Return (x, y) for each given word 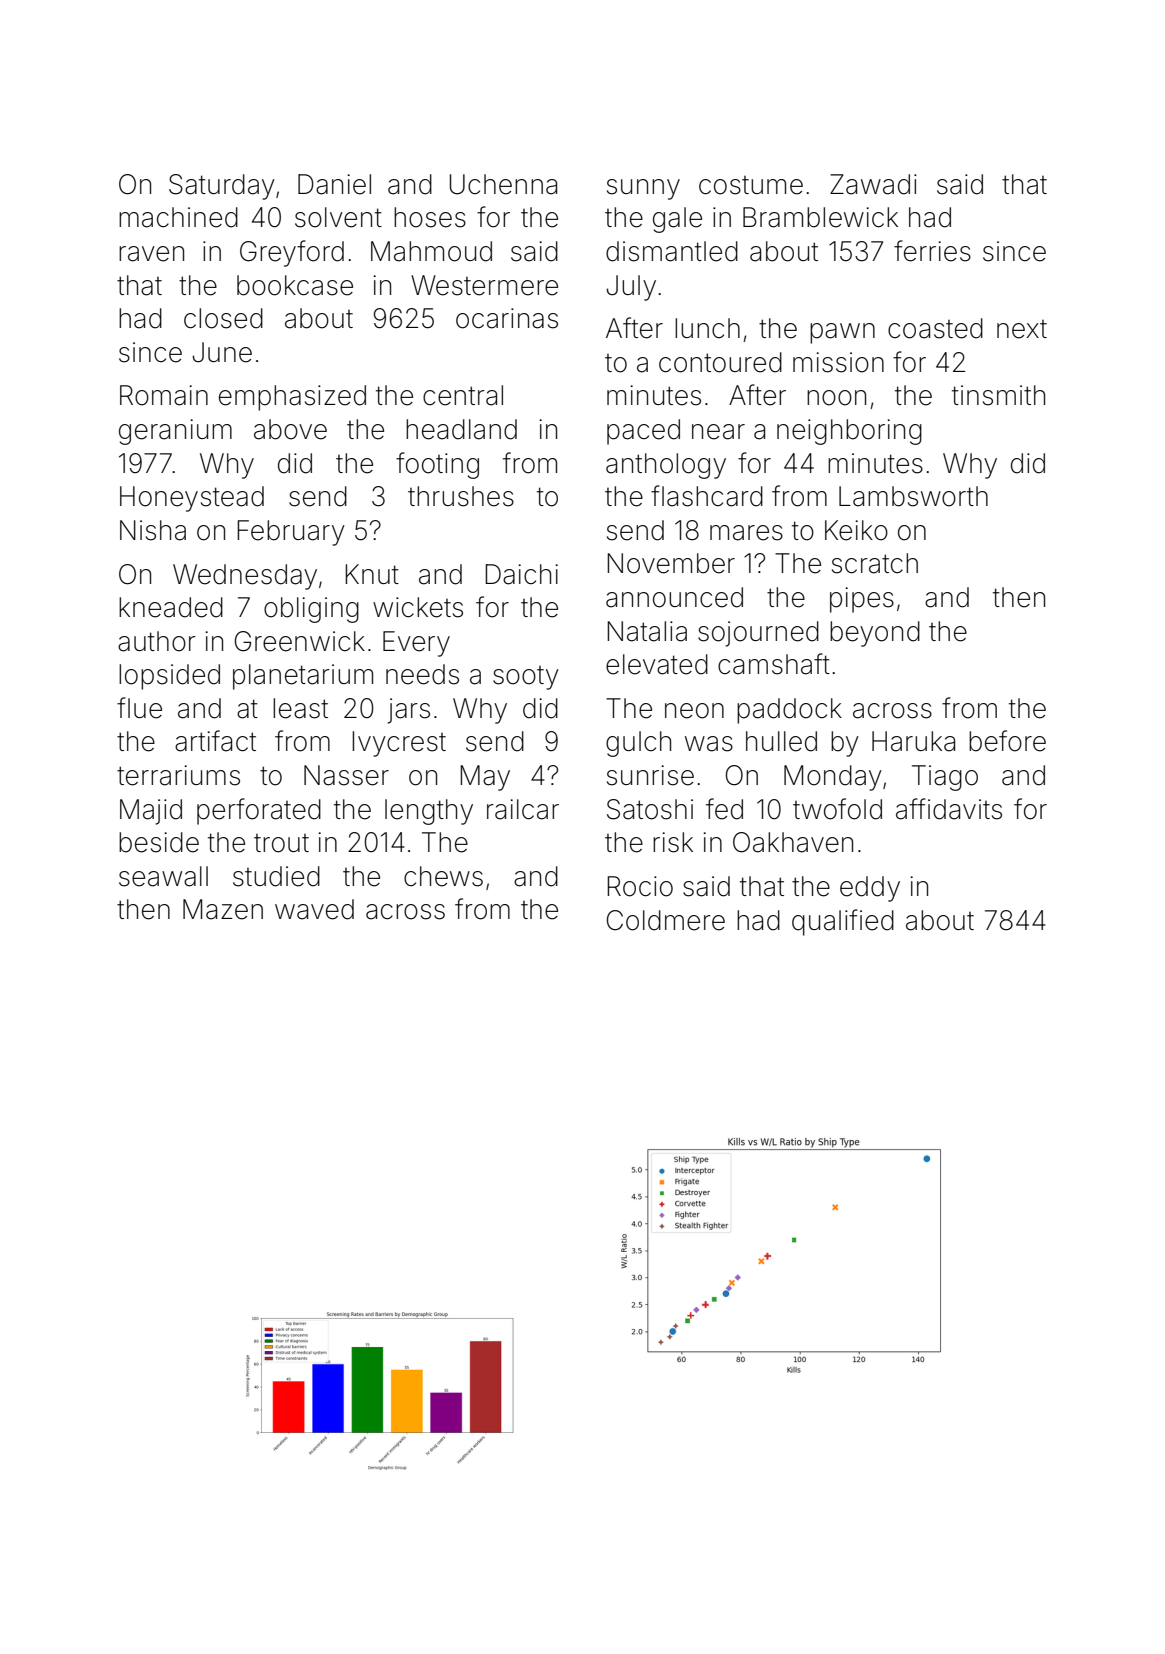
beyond (875, 634)
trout (281, 843)
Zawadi (873, 184)
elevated (657, 664)
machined (178, 217)
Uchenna (503, 184)
